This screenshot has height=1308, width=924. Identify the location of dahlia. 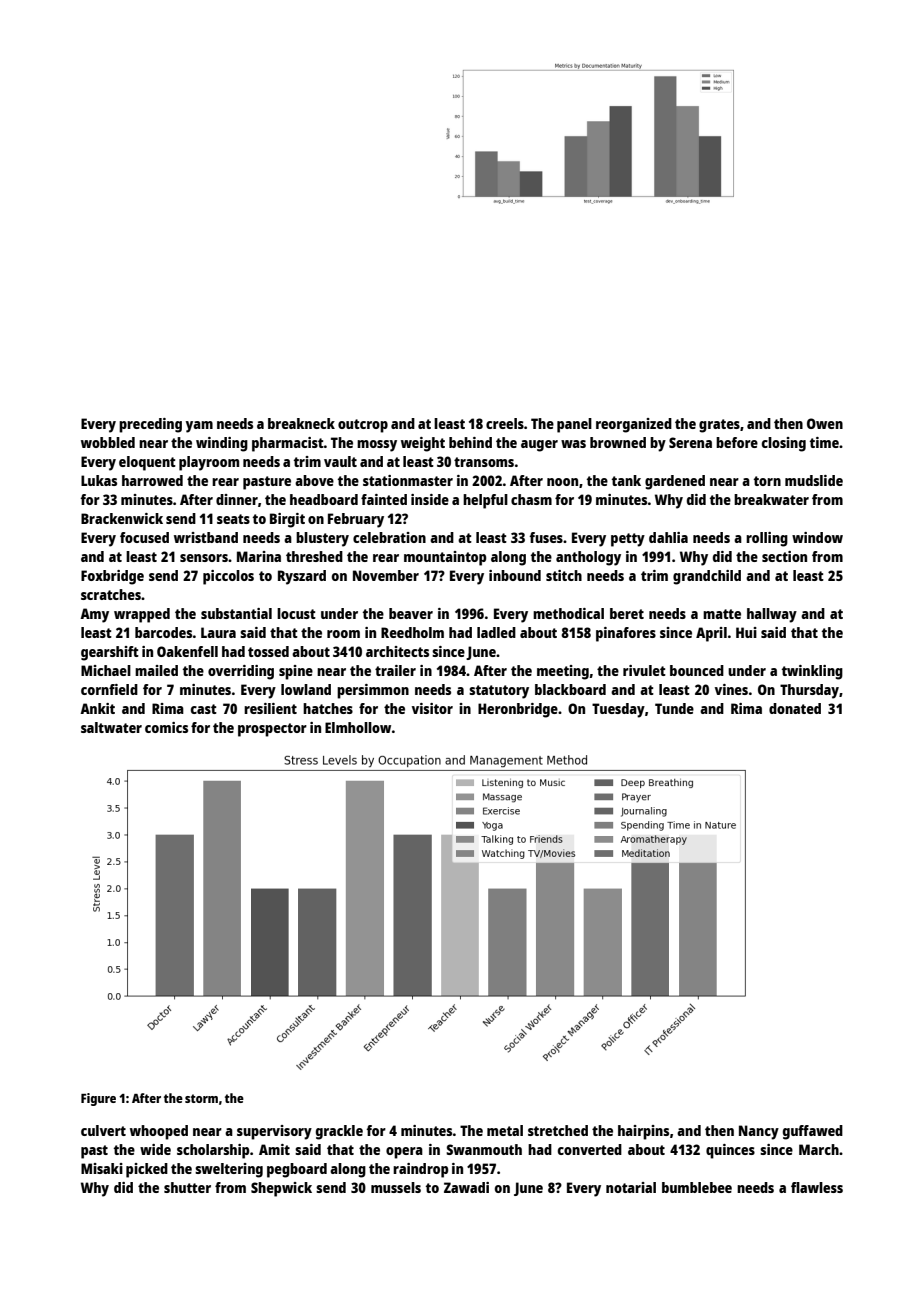
(668, 537).
